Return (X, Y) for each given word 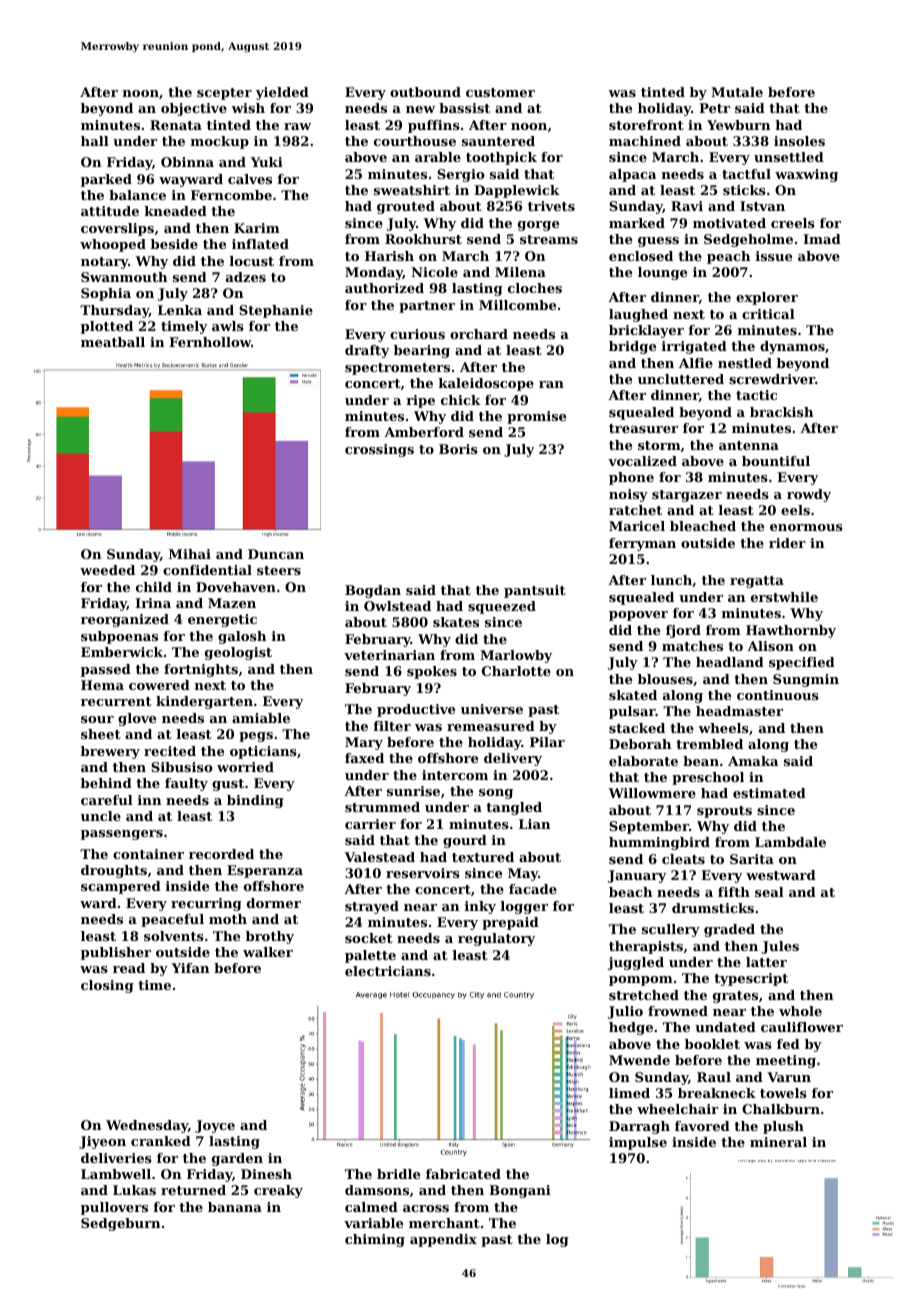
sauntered (498, 141)
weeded (107, 570)
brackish (781, 412)
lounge (662, 273)
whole (800, 1011)
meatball (113, 342)
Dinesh (266, 1174)
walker (268, 952)
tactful (746, 174)
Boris (458, 449)
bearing (422, 351)
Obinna (187, 162)
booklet (712, 1044)
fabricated (463, 1174)
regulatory (496, 939)
